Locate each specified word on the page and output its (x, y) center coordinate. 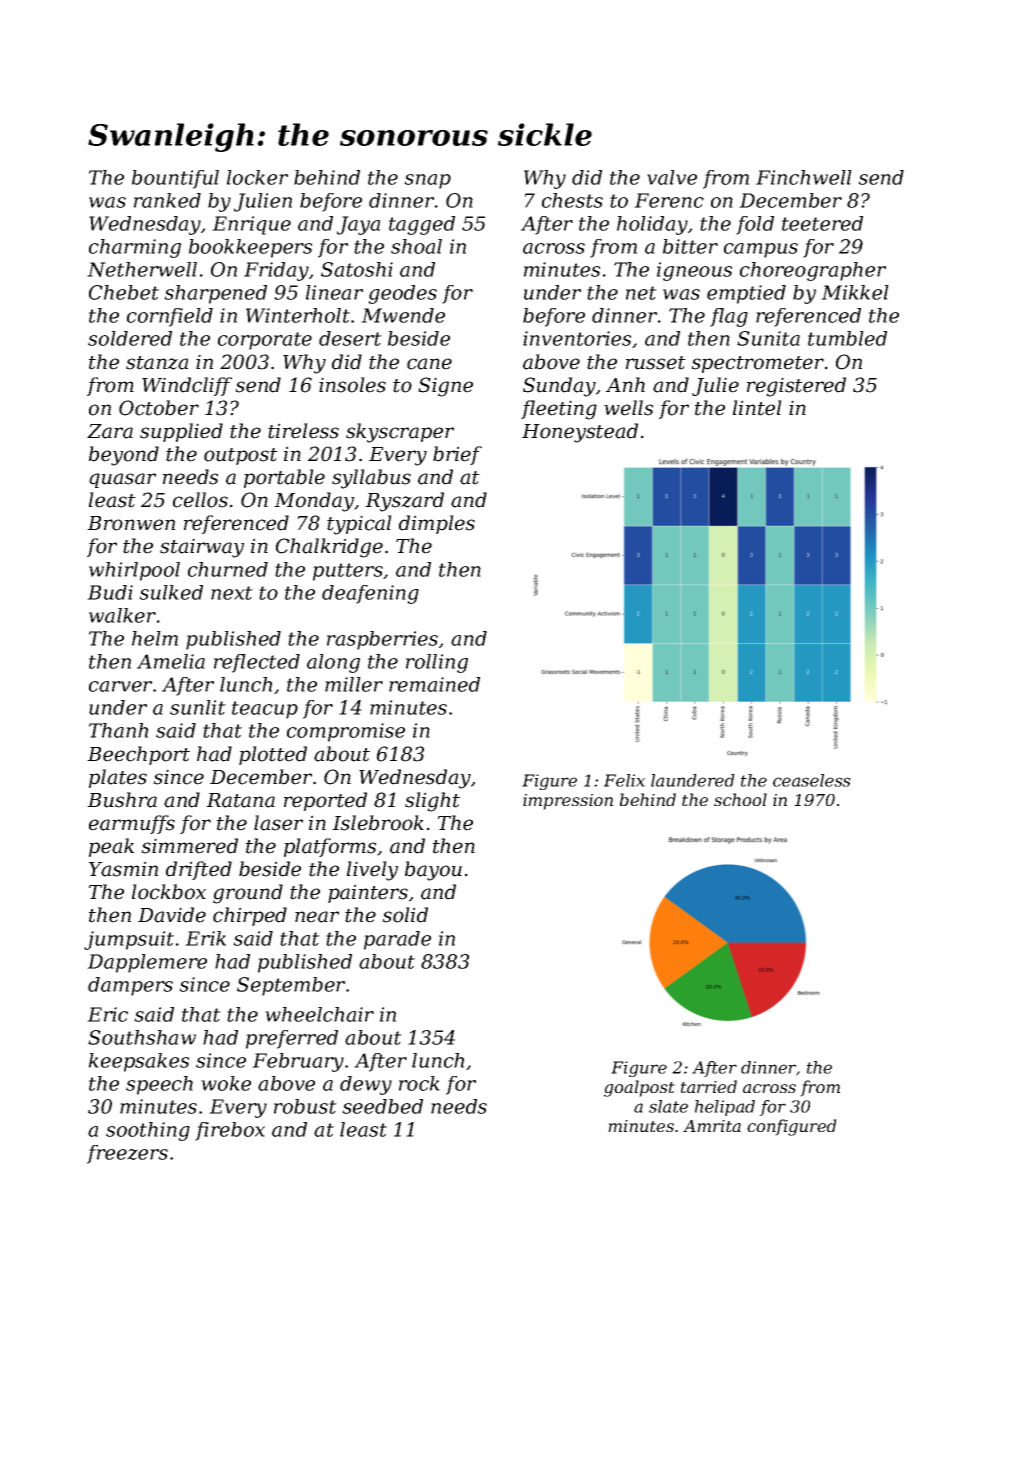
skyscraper (400, 433)
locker (257, 177)
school (740, 799)
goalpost (639, 1088)
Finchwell (804, 177)
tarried (709, 1086)
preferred (292, 1039)
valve (672, 177)
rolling (437, 663)
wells (628, 408)
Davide (172, 915)
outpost (241, 456)
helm (155, 638)
